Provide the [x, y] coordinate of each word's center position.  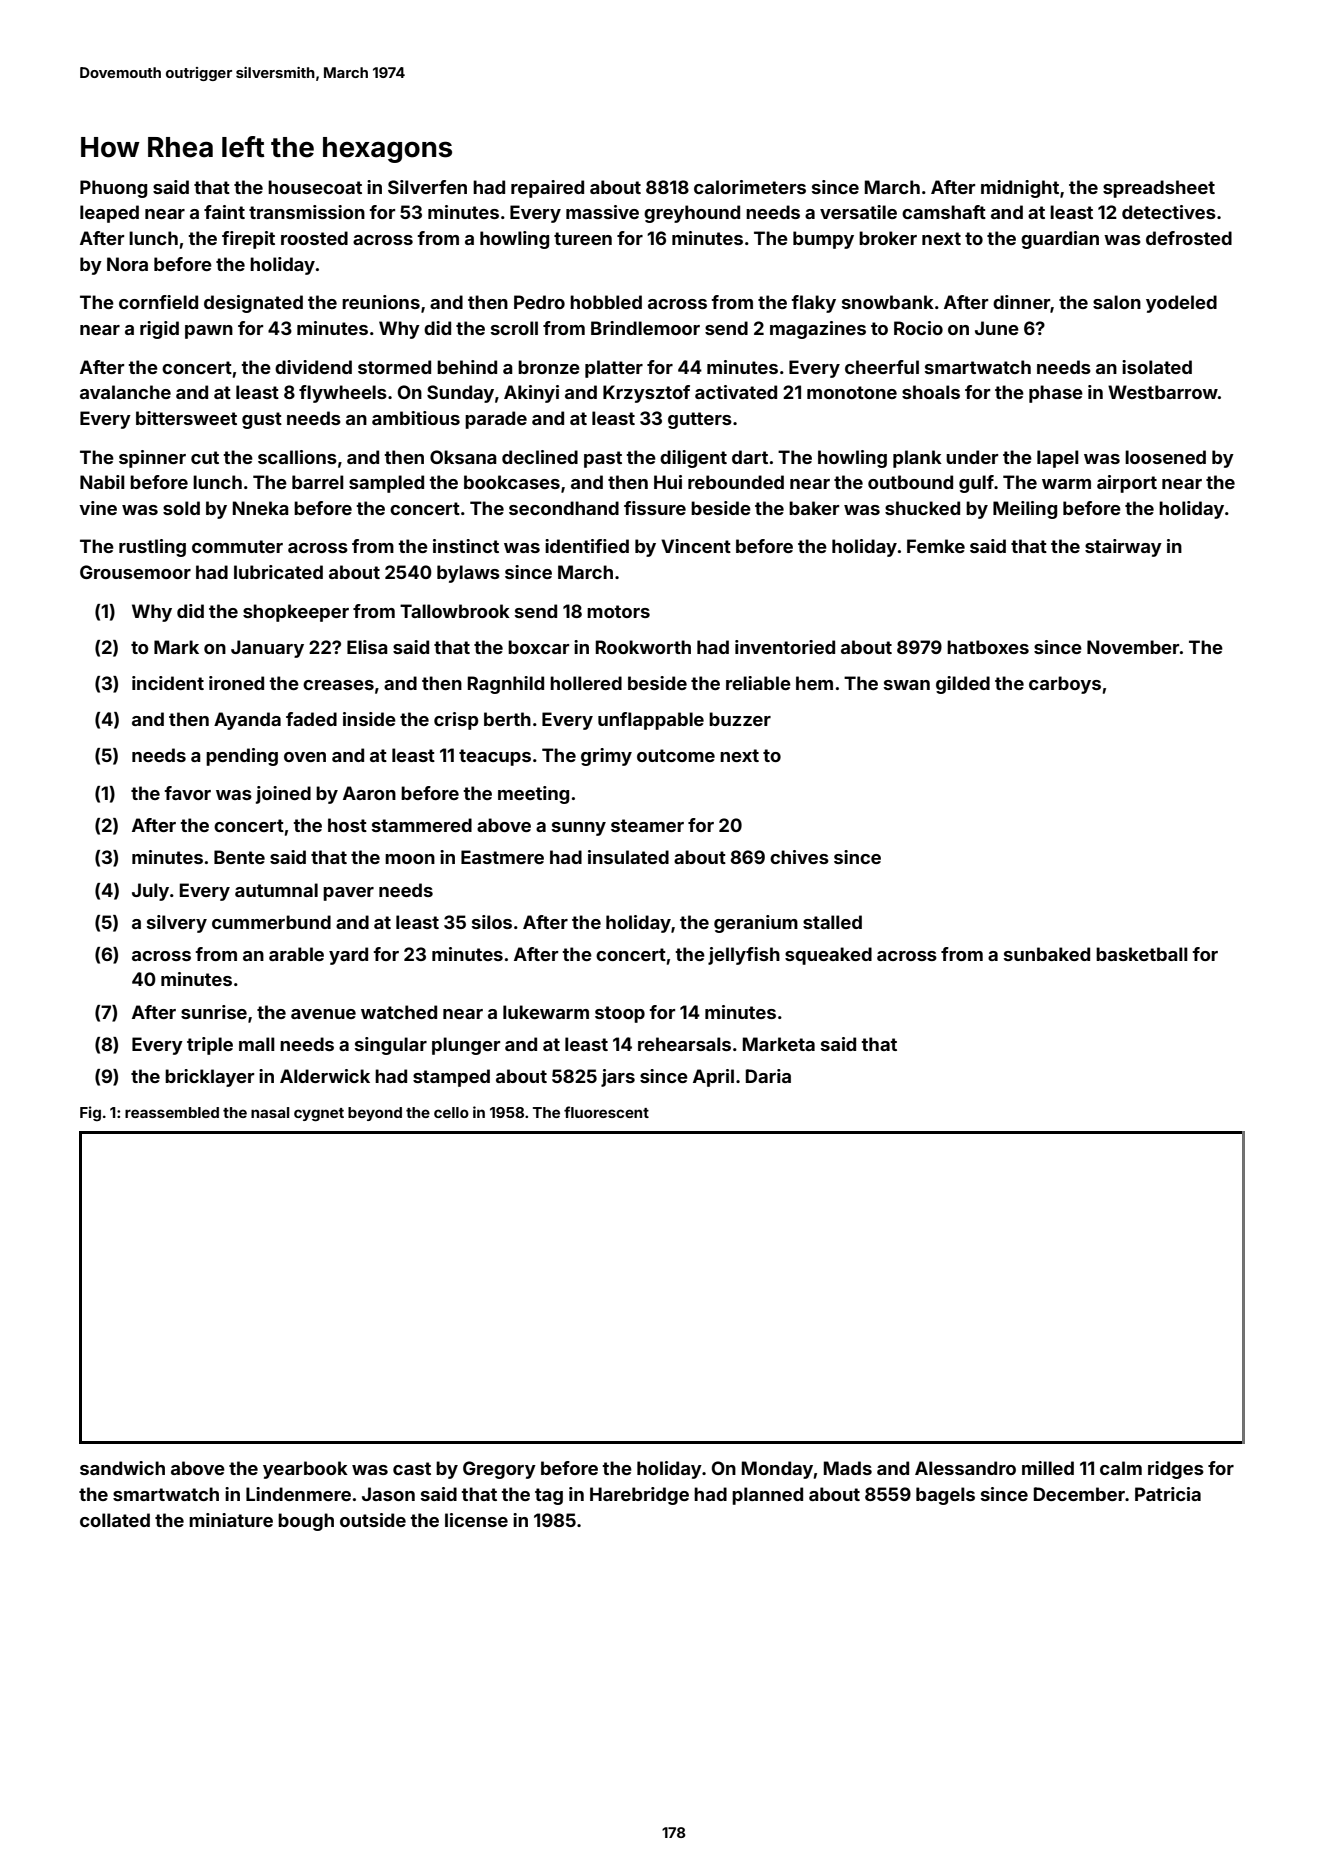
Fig [90, 1113]
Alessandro [965, 1468]
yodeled [1181, 304]
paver [348, 894]
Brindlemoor [645, 328]
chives [799, 857]
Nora [127, 264]
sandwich [122, 1468]
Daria [768, 1076]
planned [767, 1496]
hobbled [606, 302]
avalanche [125, 392]
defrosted [1189, 238]
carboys [1065, 685]
